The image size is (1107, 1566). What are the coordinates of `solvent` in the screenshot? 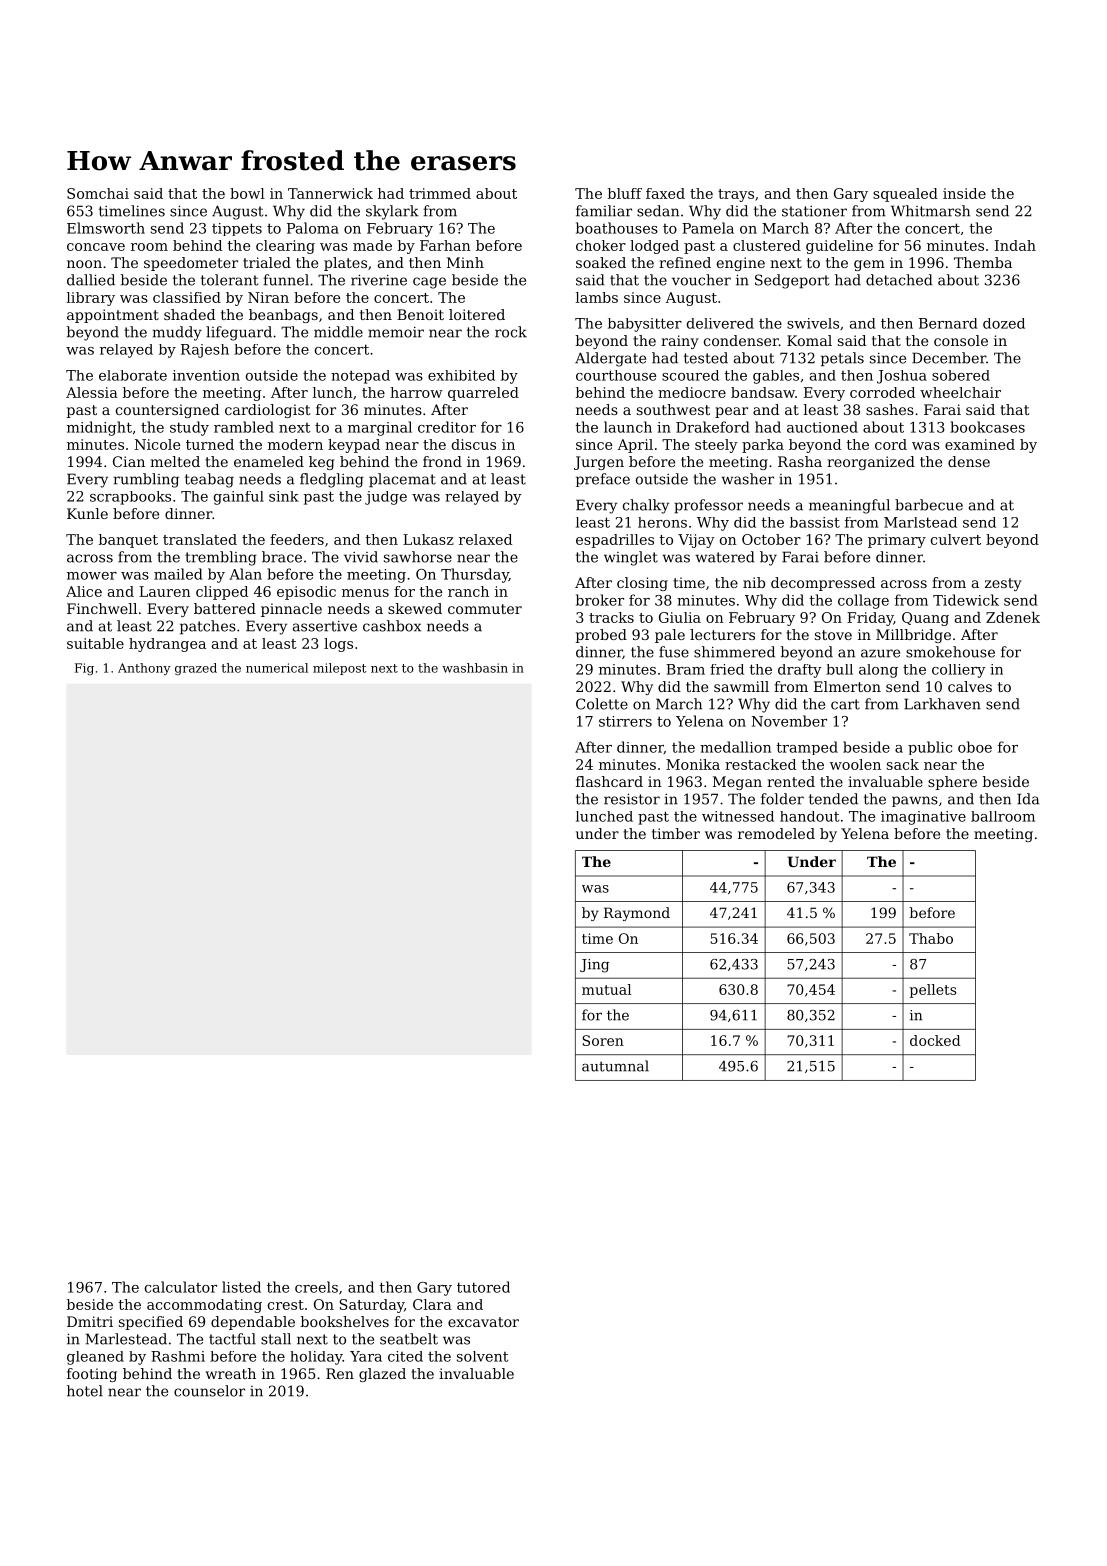 It's located at (483, 1356).
